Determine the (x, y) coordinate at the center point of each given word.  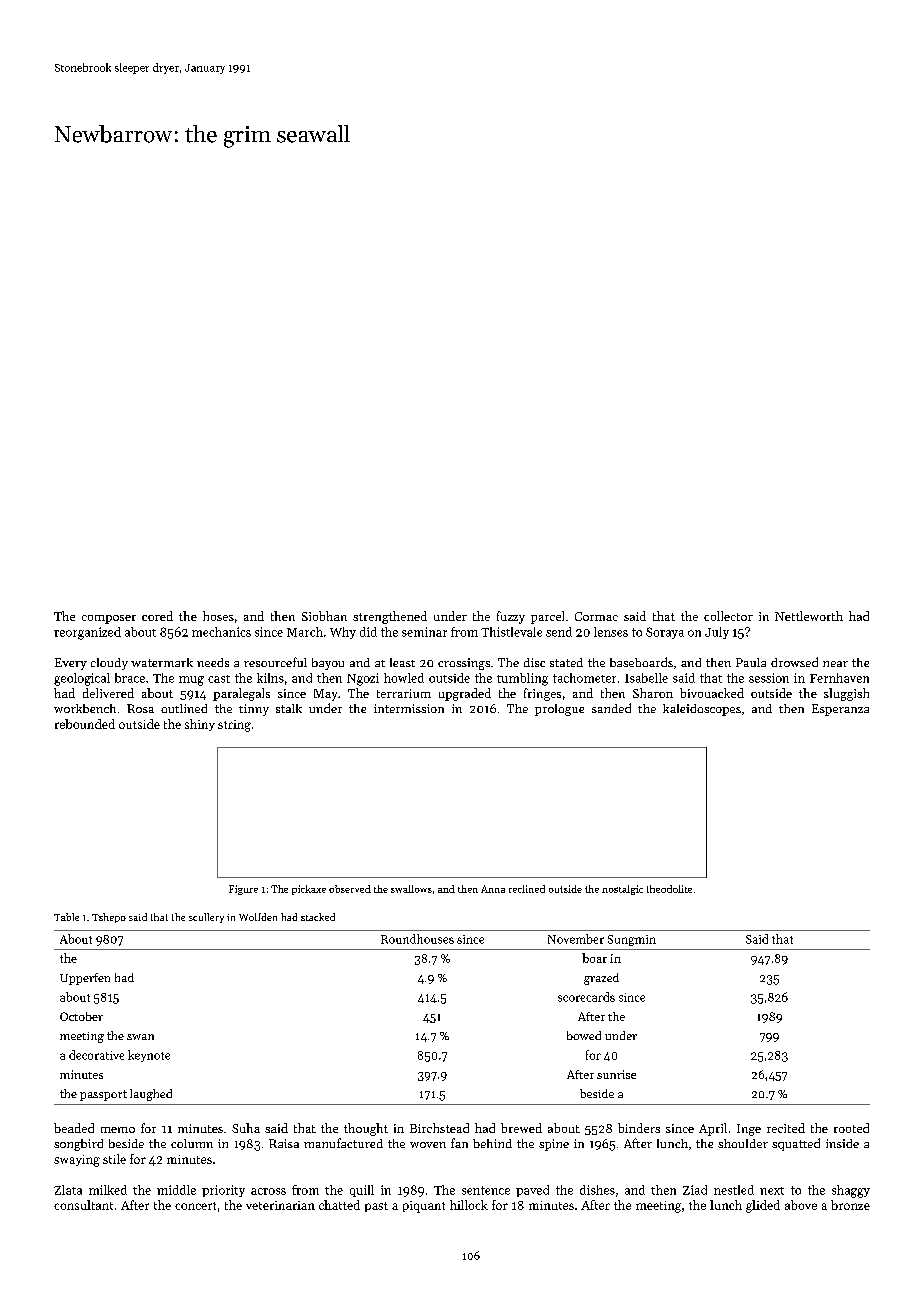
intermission (409, 708)
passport (103, 1095)
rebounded (85, 724)
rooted (851, 1128)
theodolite (669, 889)
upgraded (465, 694)
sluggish (846, 694)
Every (71, 664)
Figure (243, 890)
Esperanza (840, 710)
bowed (584, 1035)
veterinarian (280, 1205)
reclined (527, 889)
